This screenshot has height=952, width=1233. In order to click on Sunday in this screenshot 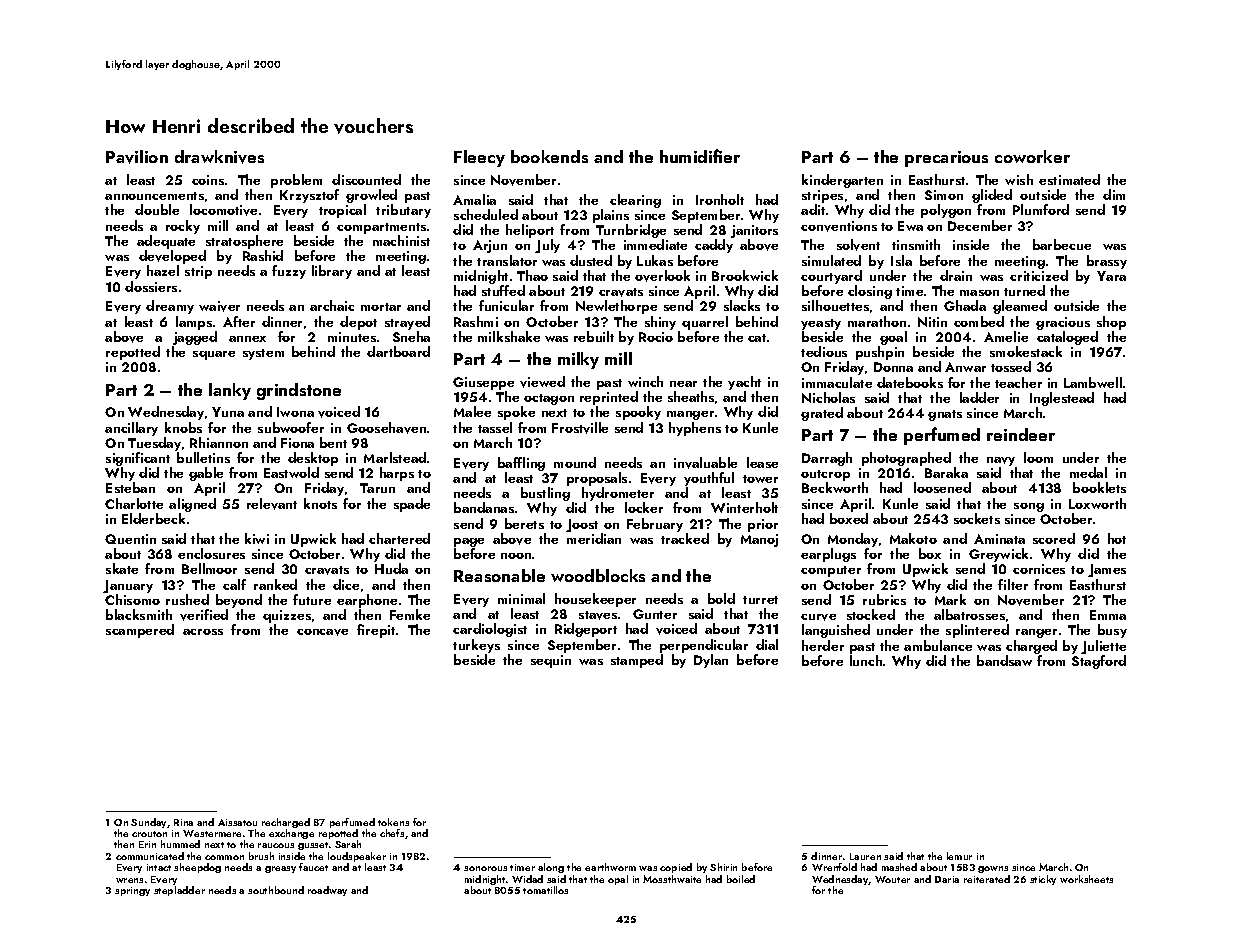, I will do `click(148, 823)`.
